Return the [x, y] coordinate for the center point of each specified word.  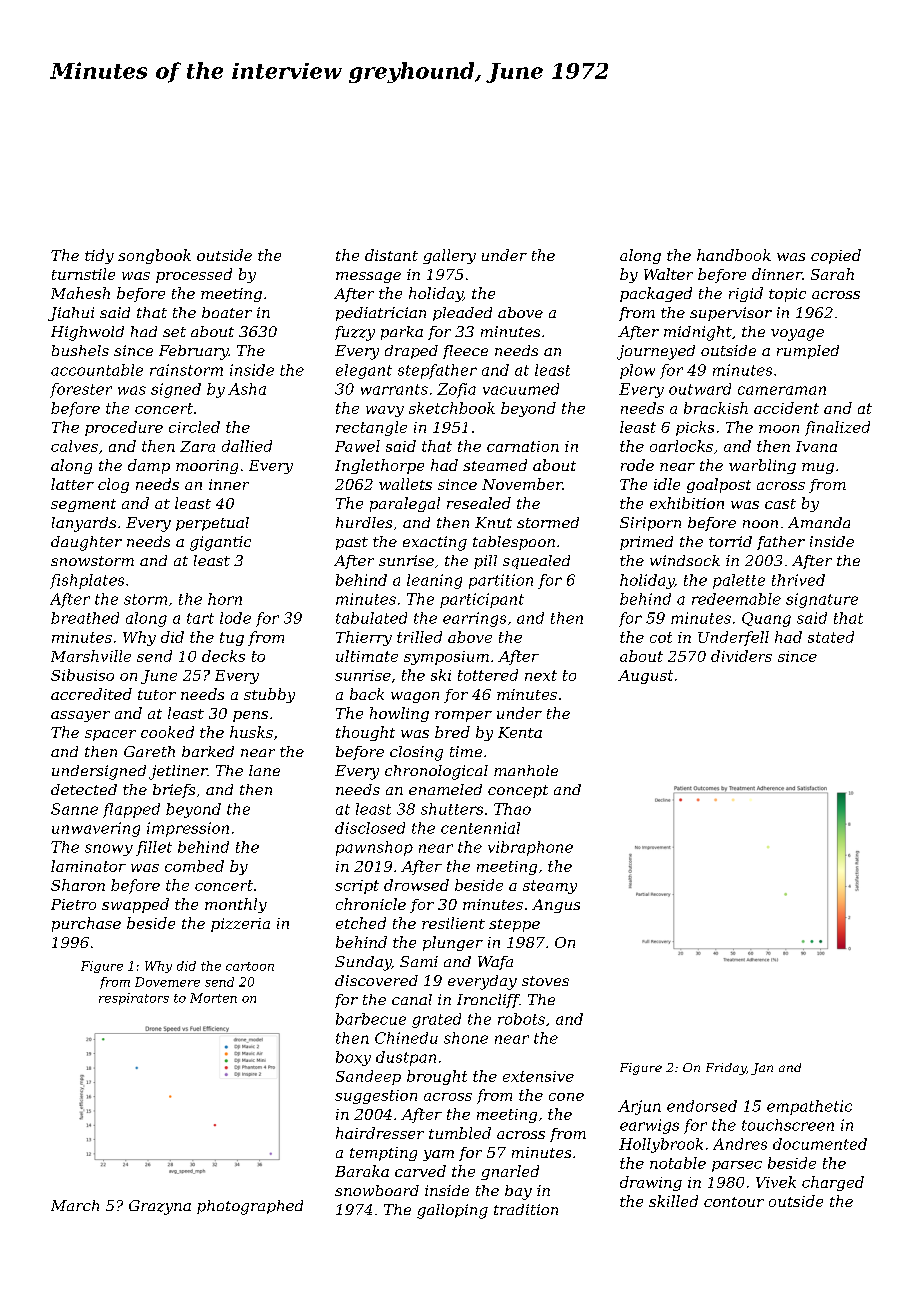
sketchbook [452, 408]
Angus [556, 906]
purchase [86, 924]
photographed [250, 1207]
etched [361, 923]
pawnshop [374, 848]
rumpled [808, 352]
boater [227, 312]
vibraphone [530, 848]
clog [113, 485]
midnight [698, 333]
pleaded [462, 314]
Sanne [74, 809]
